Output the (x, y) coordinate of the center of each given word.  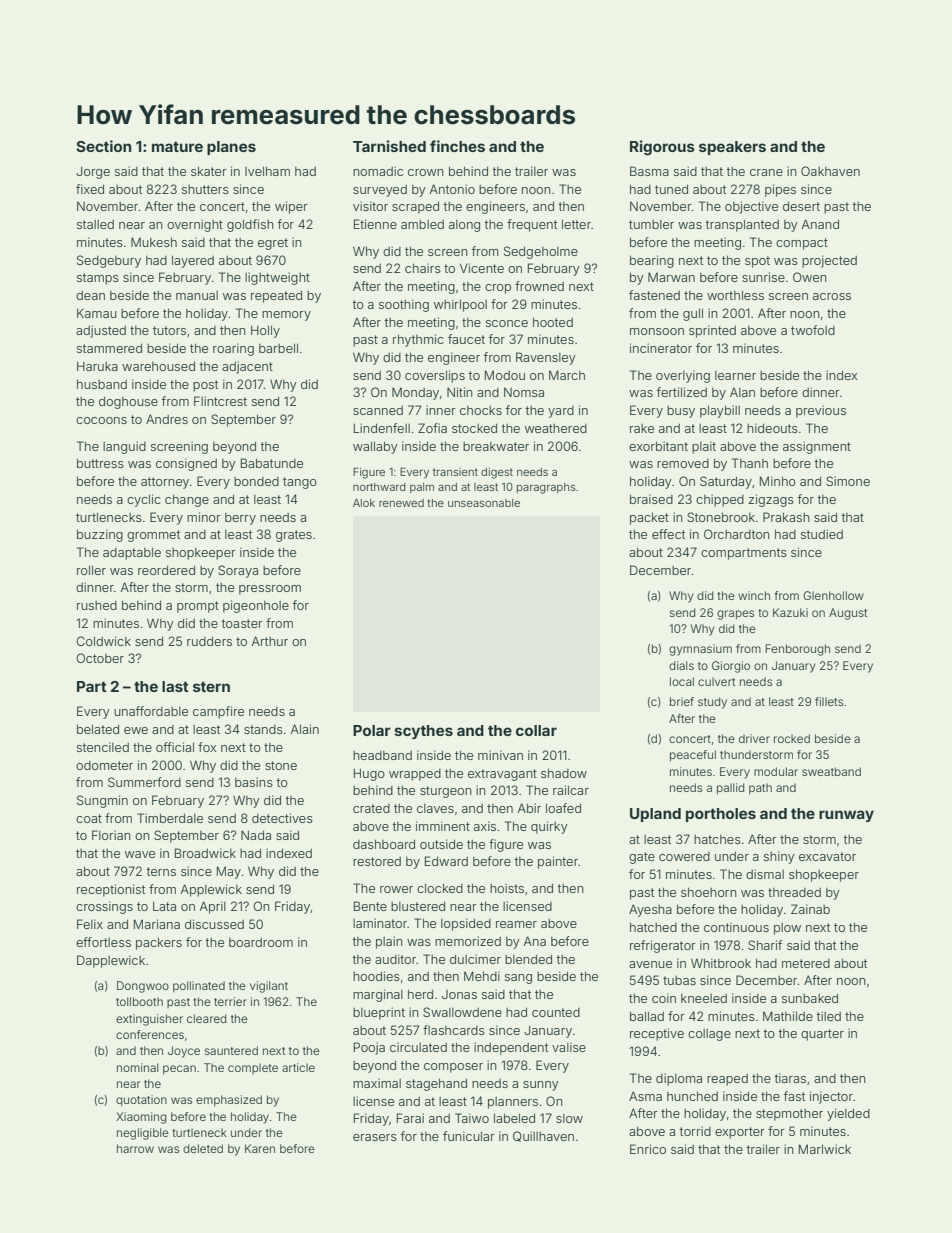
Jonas (459, 994)
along (464, 226)
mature (177, 146)
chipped (720, 500)
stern (211, 686)
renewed (401, 503)
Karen (260, 1148)
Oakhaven (830, 171)
